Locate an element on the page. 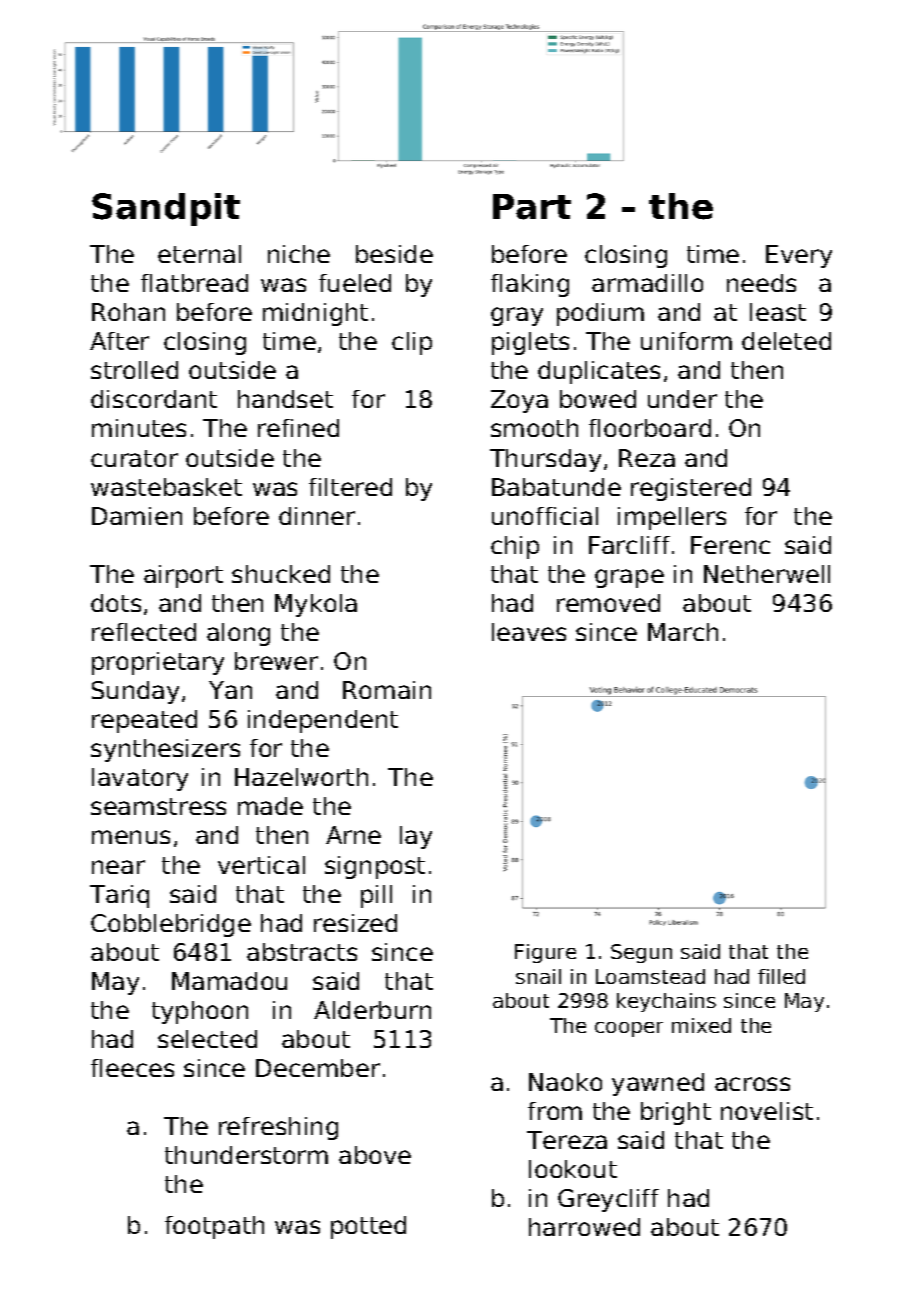 Image resolution: width=924 pixels, height=1311 pixels. floorboard is located at coordinates (650, 428).
